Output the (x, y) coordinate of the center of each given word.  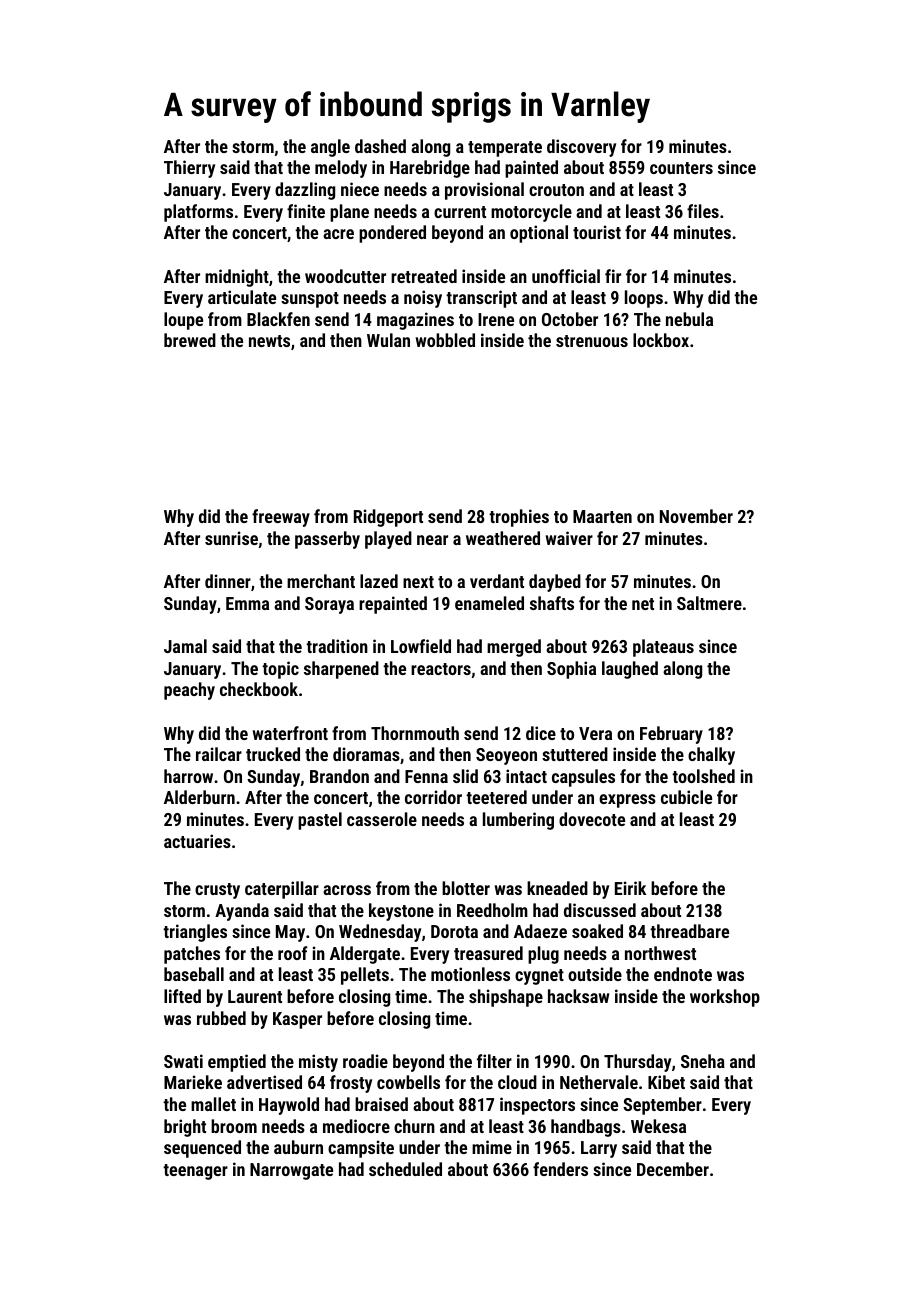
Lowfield (421, 646)
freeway (281, 518)
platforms (198, 213)
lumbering (518, 821)
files (703, 211)
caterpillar (282, 890)
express (627, 801)
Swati (183, 1061)
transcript (481, 299)
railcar (219, 754)
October (570, 319)
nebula (689, 319)
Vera (595, 733)
